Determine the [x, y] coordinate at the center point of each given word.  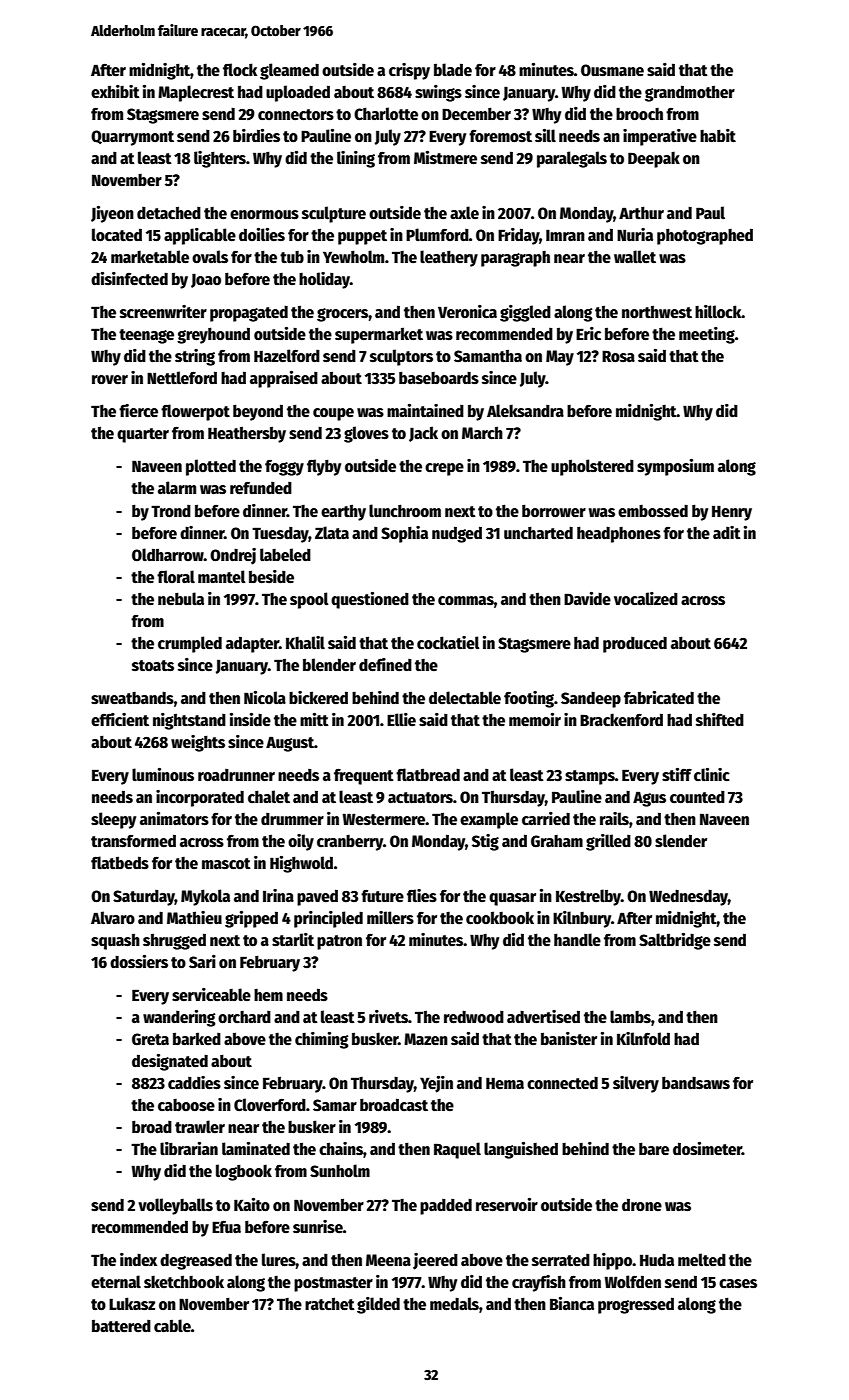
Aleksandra [525, 410]
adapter [252, 644]
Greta [150, 1039]
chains [341, 1148]
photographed [705, 236]
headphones [619, 534]
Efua [226, 1227]
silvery [636, 1084]
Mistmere [445, 158]
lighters [220, 159]
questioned [370, 600]
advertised [543, 1016]
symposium [675, 467]
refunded [261, 488]
